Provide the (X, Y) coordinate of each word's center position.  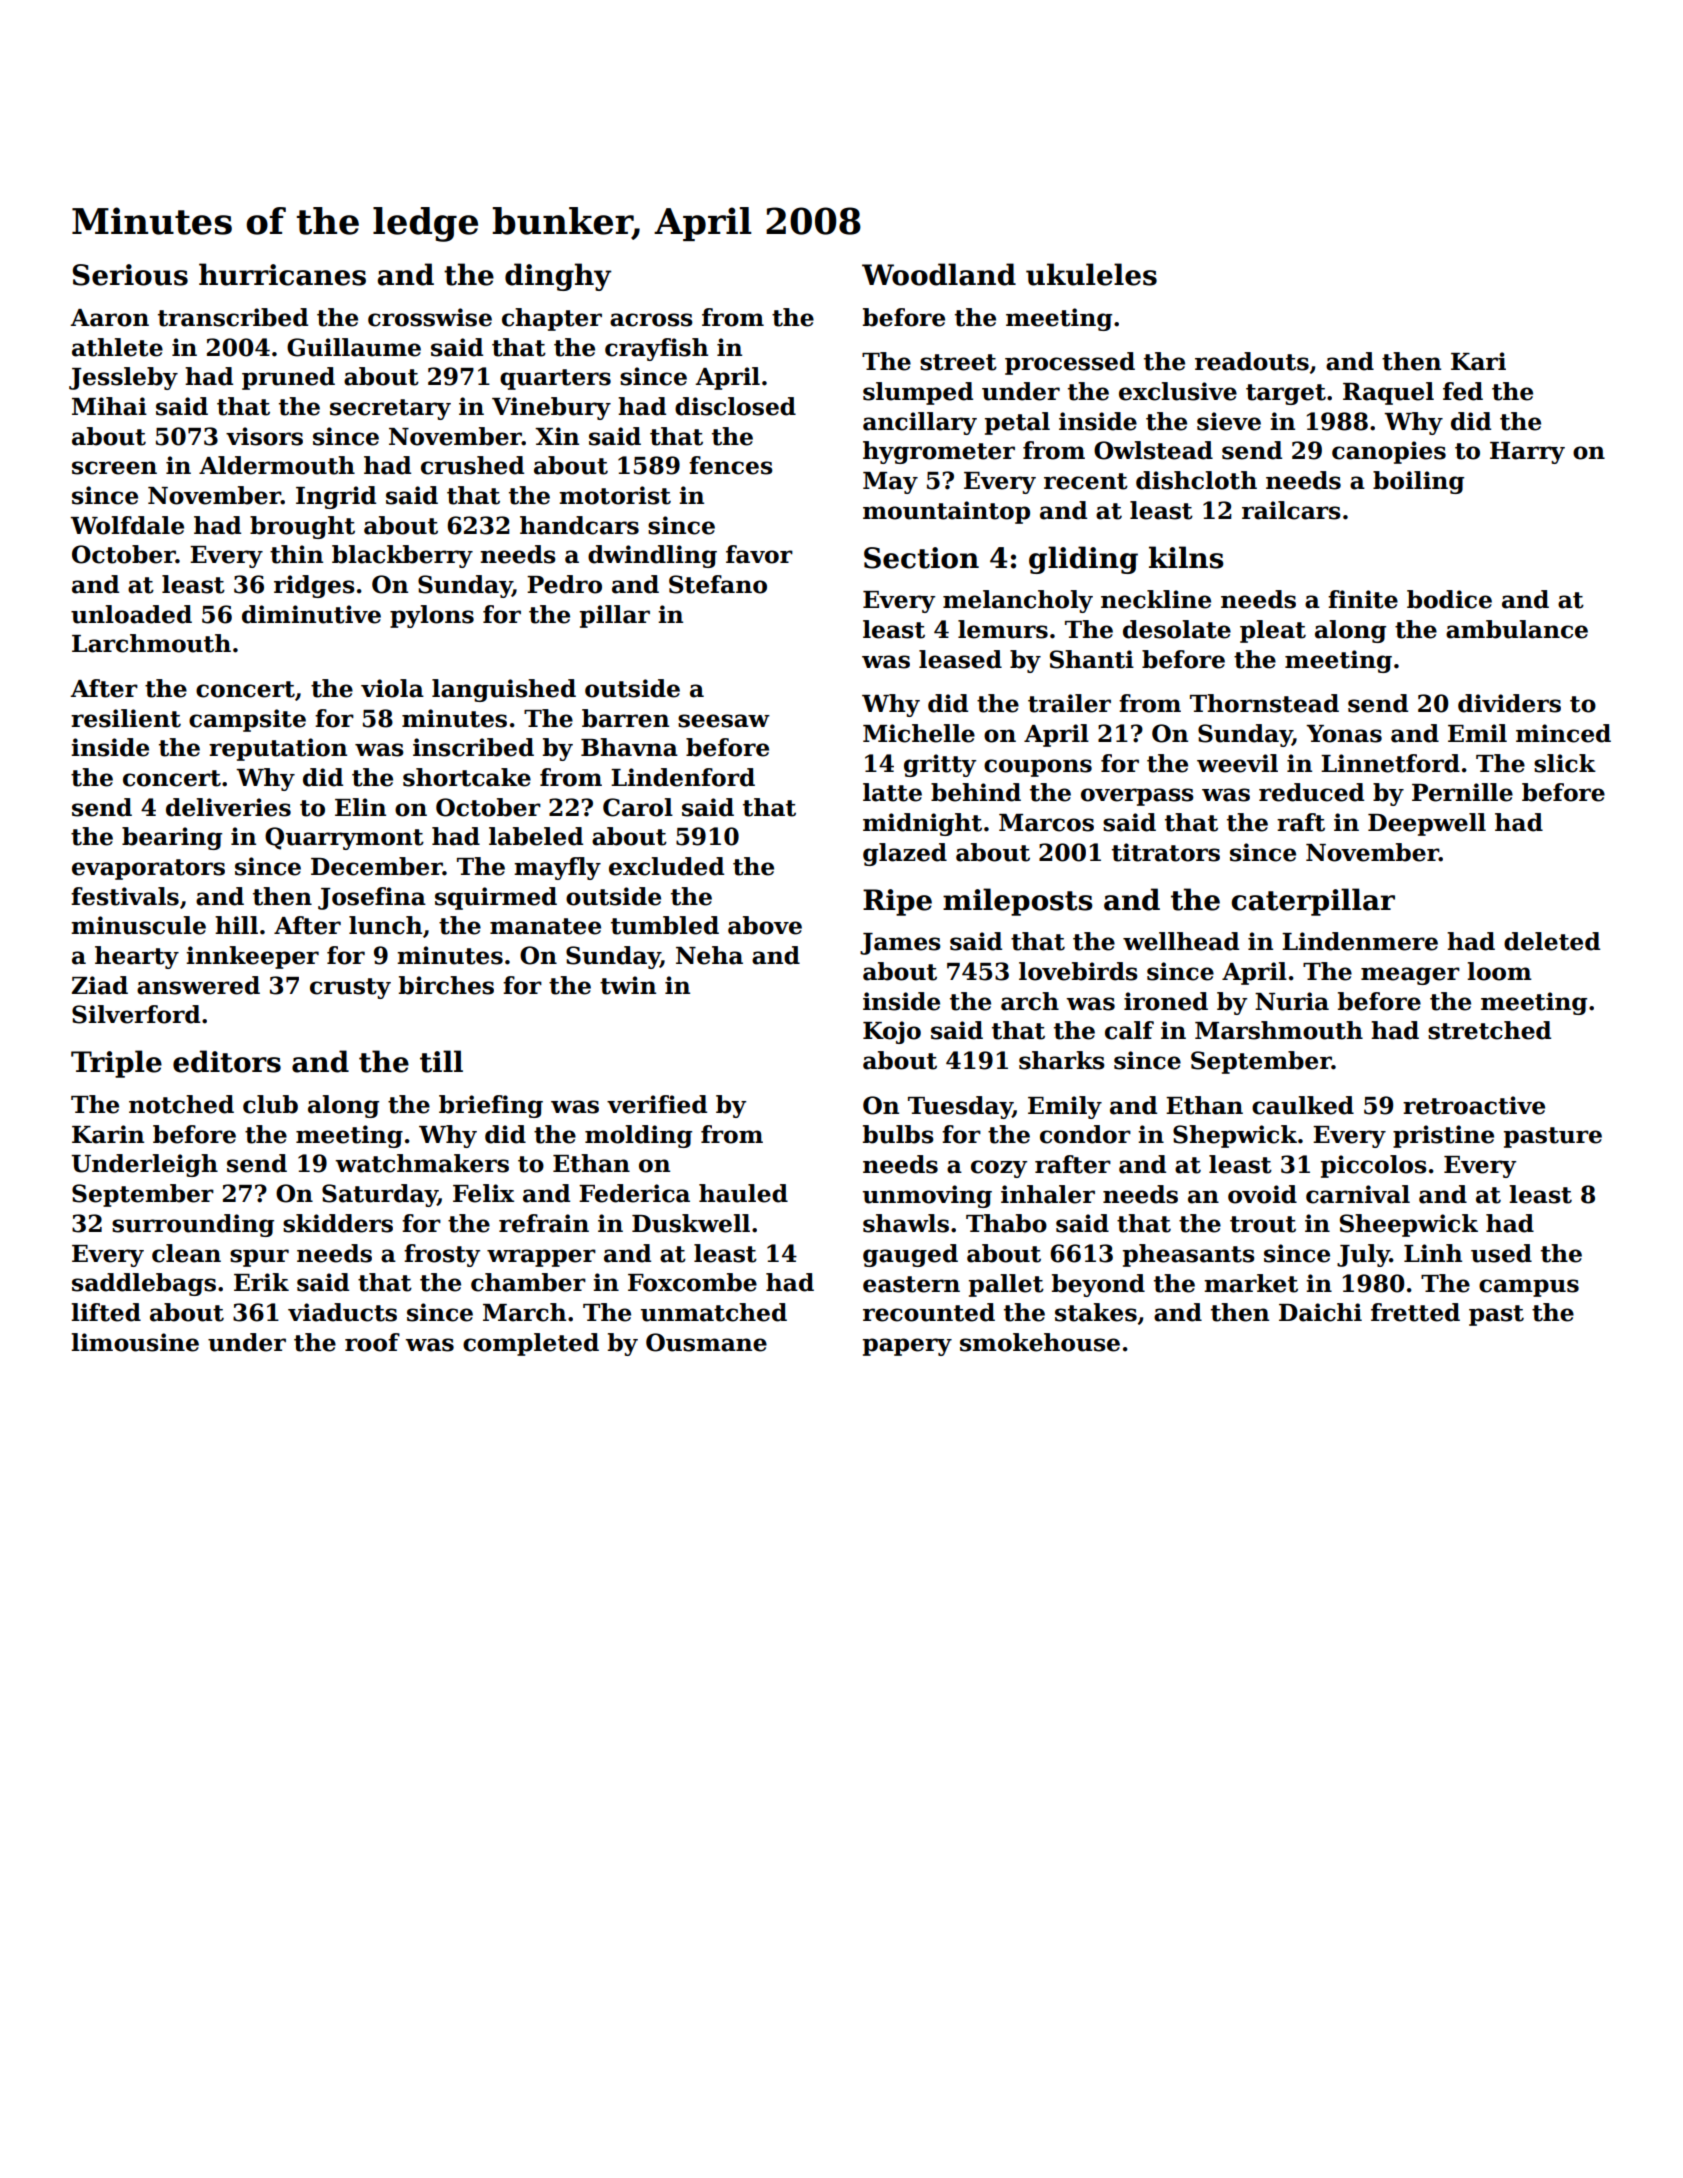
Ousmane (706, 1342)
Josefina (372, 898)
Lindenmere (1360, 941)
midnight (922, 824)
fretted (1415, 1312)
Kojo (892, 1032)
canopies (1389, 452)
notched (181, 1104)
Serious (130, 275)
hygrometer (939, 452)
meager (1410, 976)
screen (114, 468)
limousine (135, 1342)
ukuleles (1091, 274)
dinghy (558, 277)
